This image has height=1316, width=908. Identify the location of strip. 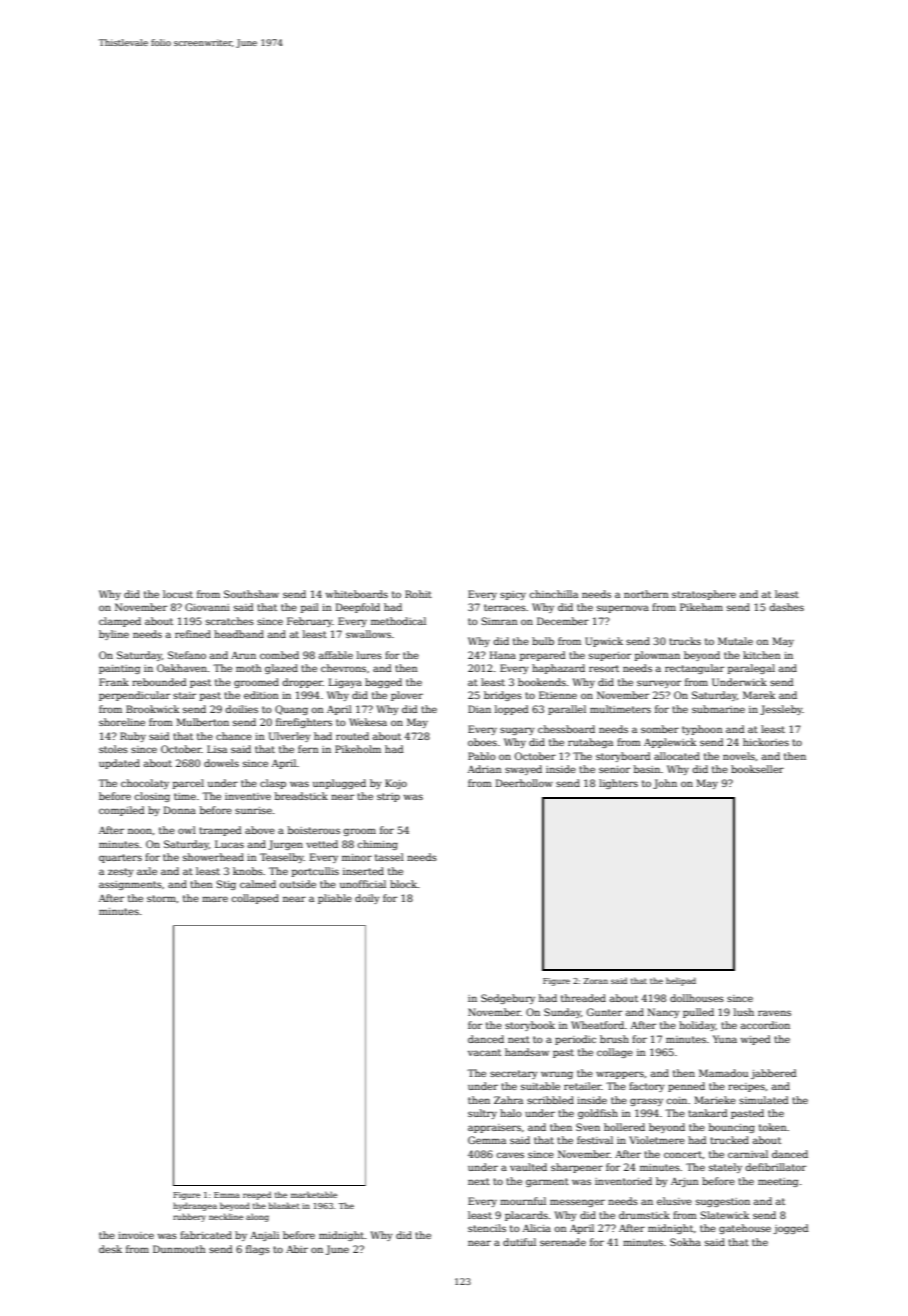
(388, 797).
